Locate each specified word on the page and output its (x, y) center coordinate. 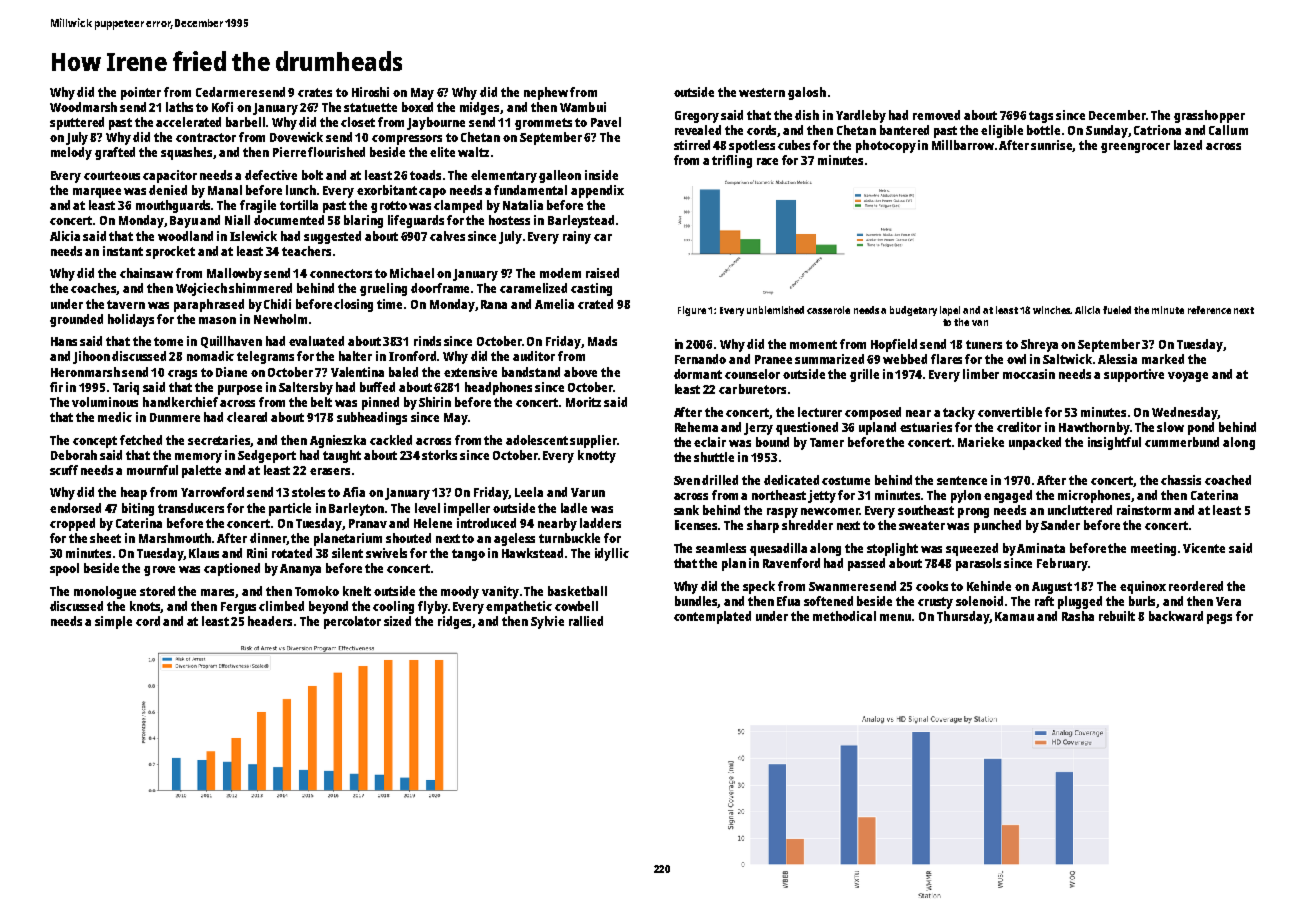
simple (113, 622)
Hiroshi (370, 92)
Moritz (583, 402)
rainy (577, 237)
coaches (94, 289)
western (762, 92)
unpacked (1035, 443)
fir (56, 387)
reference (1209, 310)
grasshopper (1209, 116)
